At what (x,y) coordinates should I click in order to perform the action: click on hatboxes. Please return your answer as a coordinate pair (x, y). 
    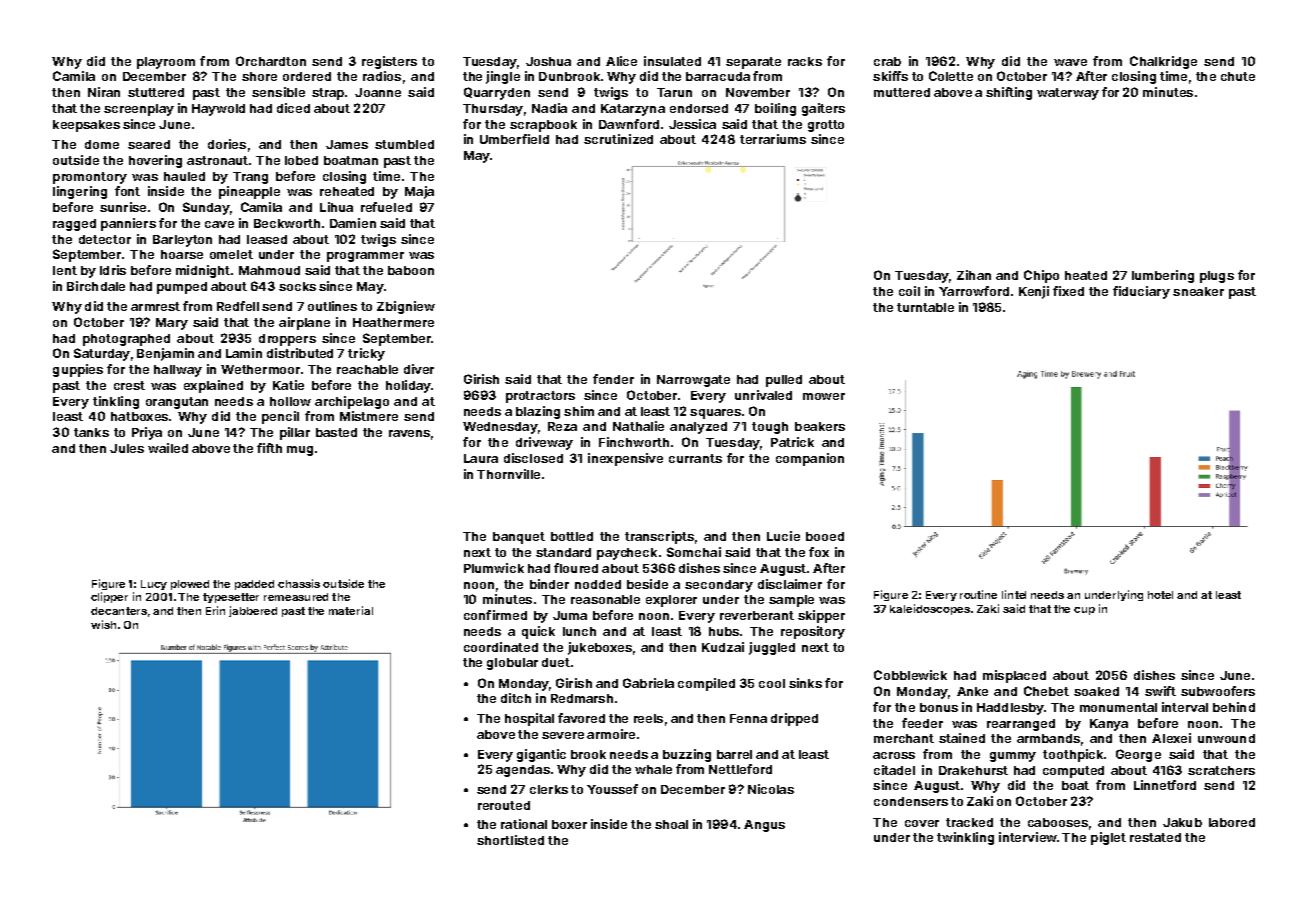
    Looking at the image, I should click on (139, 416).
